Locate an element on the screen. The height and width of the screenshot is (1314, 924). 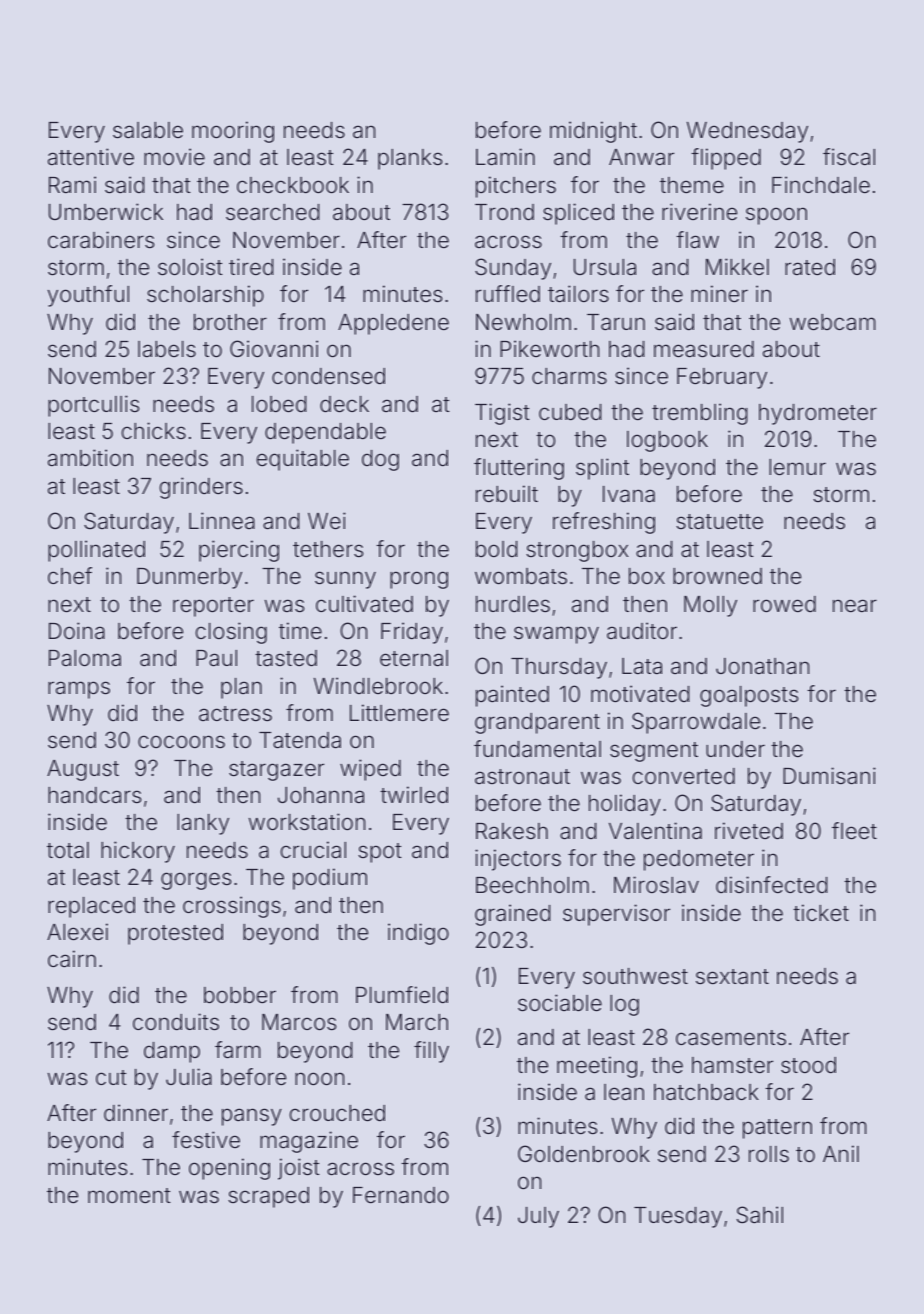
time is located at coordinates (300, 631).
